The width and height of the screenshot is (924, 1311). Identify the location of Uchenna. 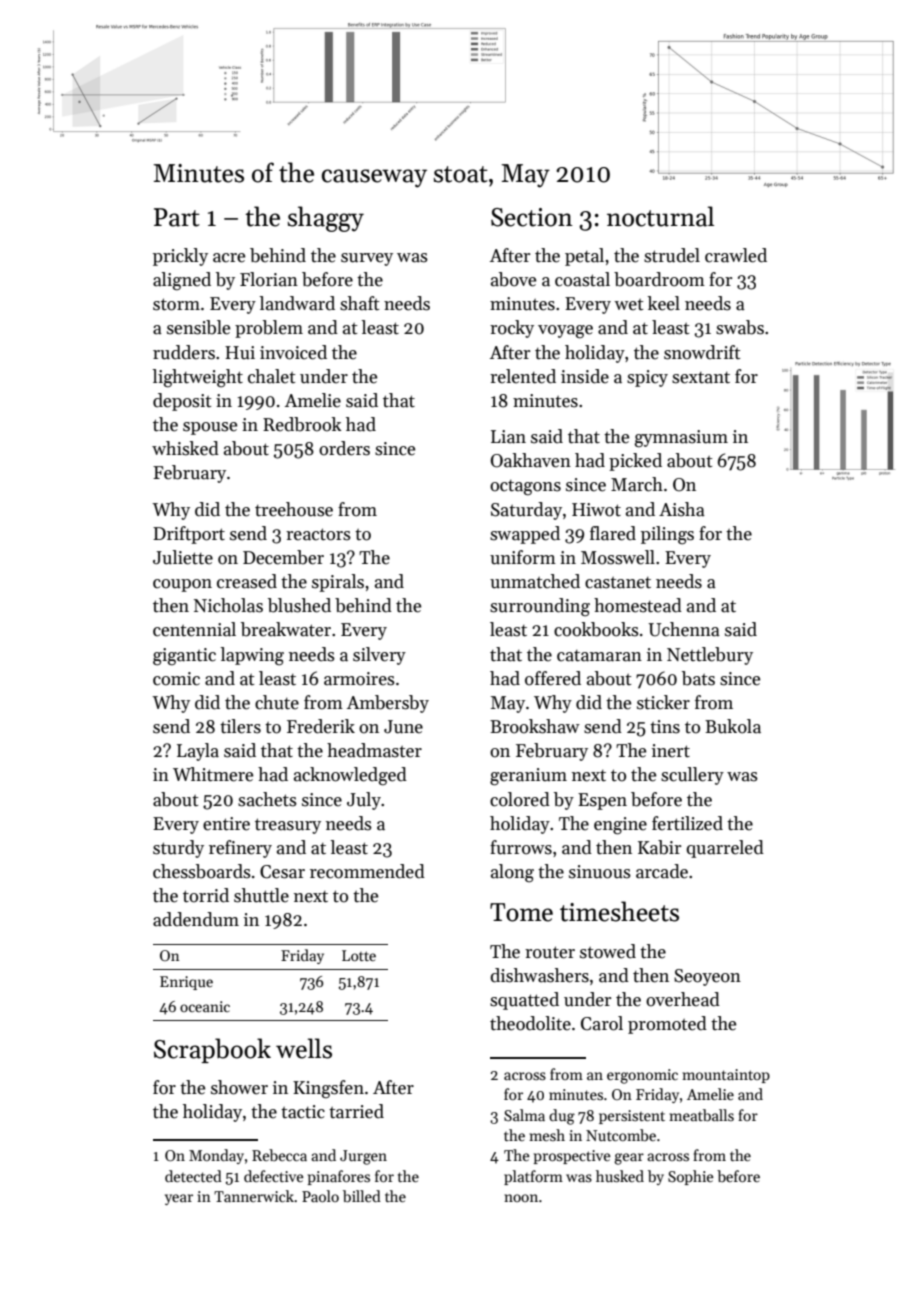
(684, 629).
